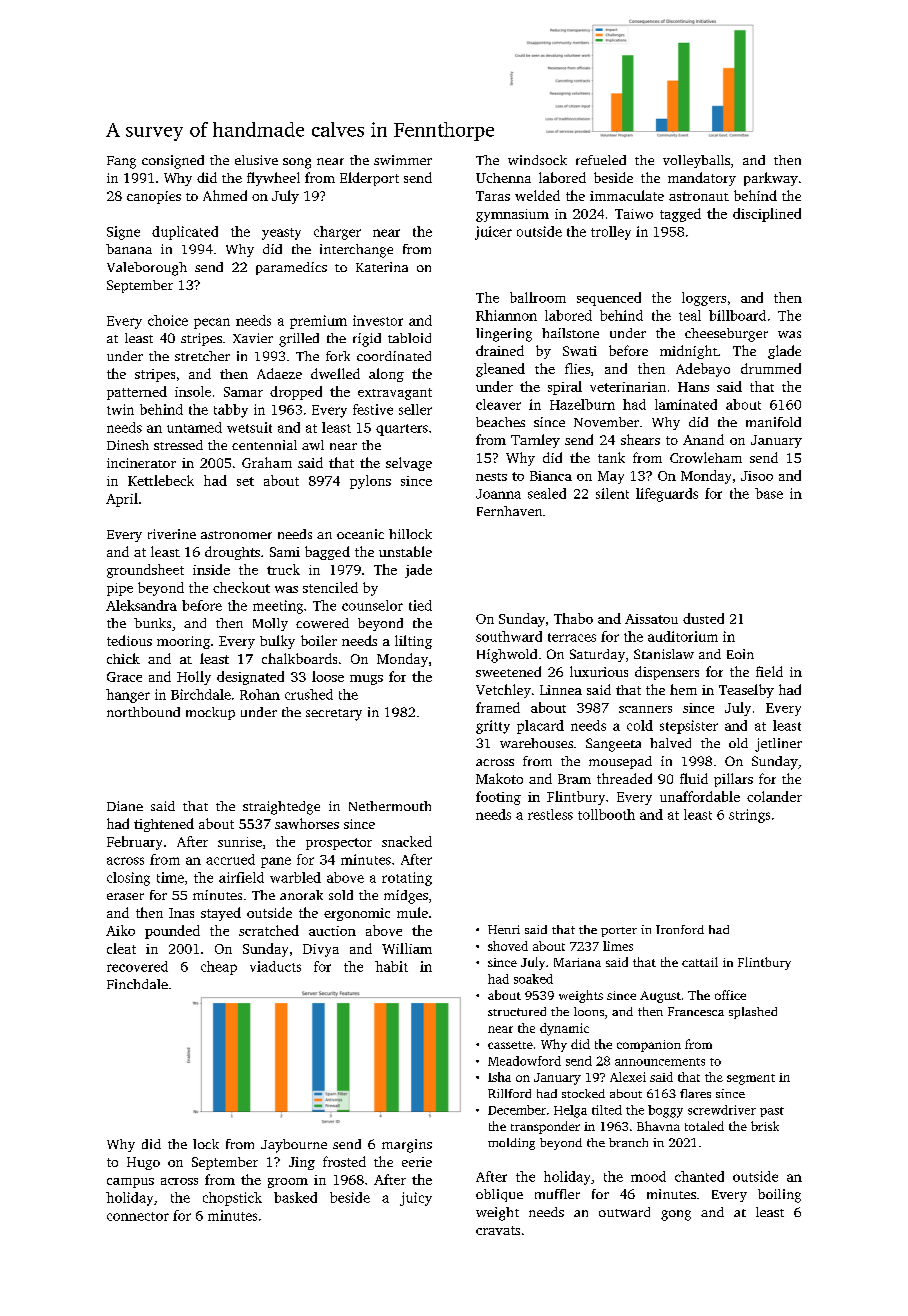  What do you see at coordinates (185, 233) in the page?
I see `duplicated` at bounding box center [185, 233].
